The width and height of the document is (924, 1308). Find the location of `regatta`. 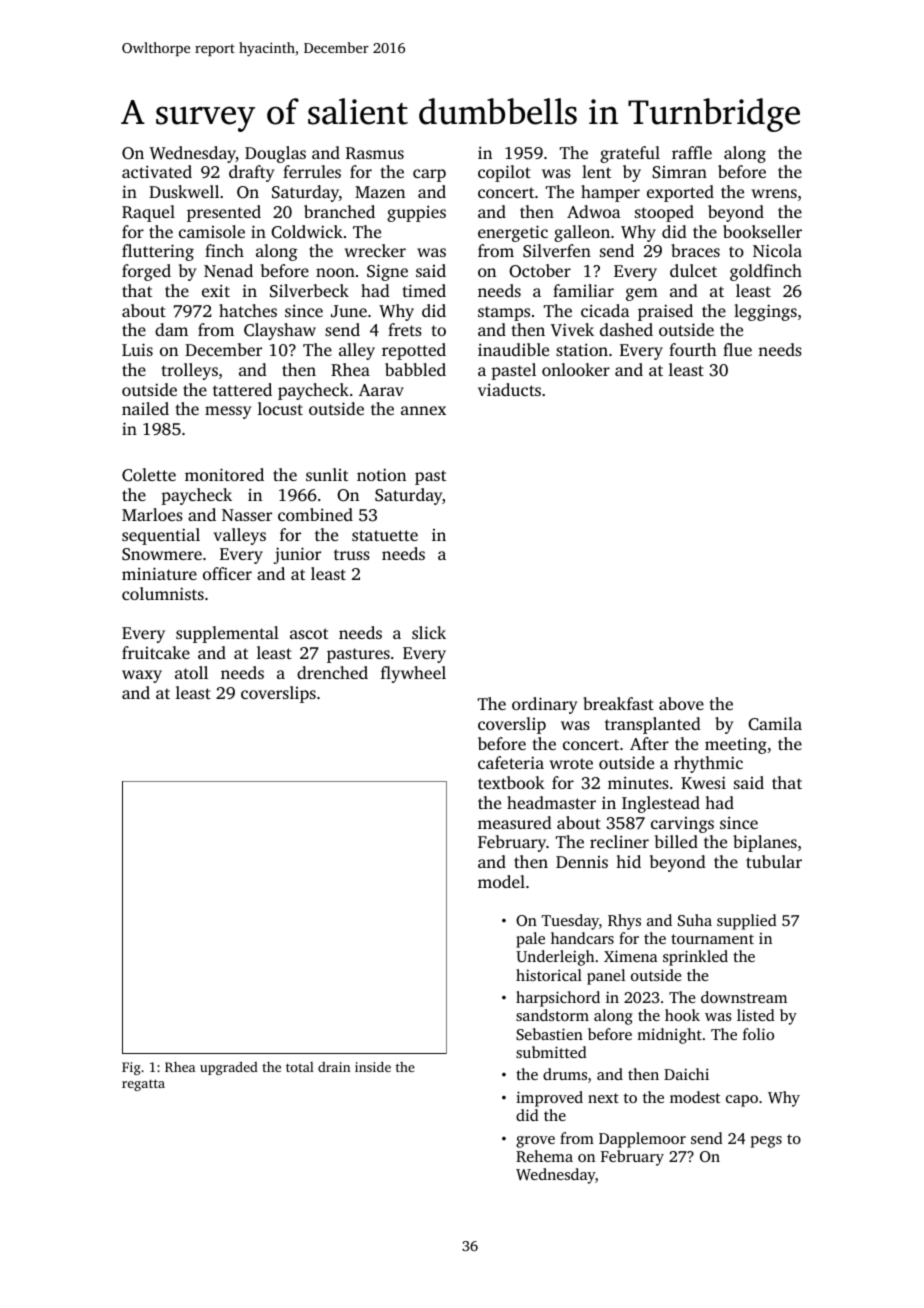

regatta is located at coordinates (143, 1085).
